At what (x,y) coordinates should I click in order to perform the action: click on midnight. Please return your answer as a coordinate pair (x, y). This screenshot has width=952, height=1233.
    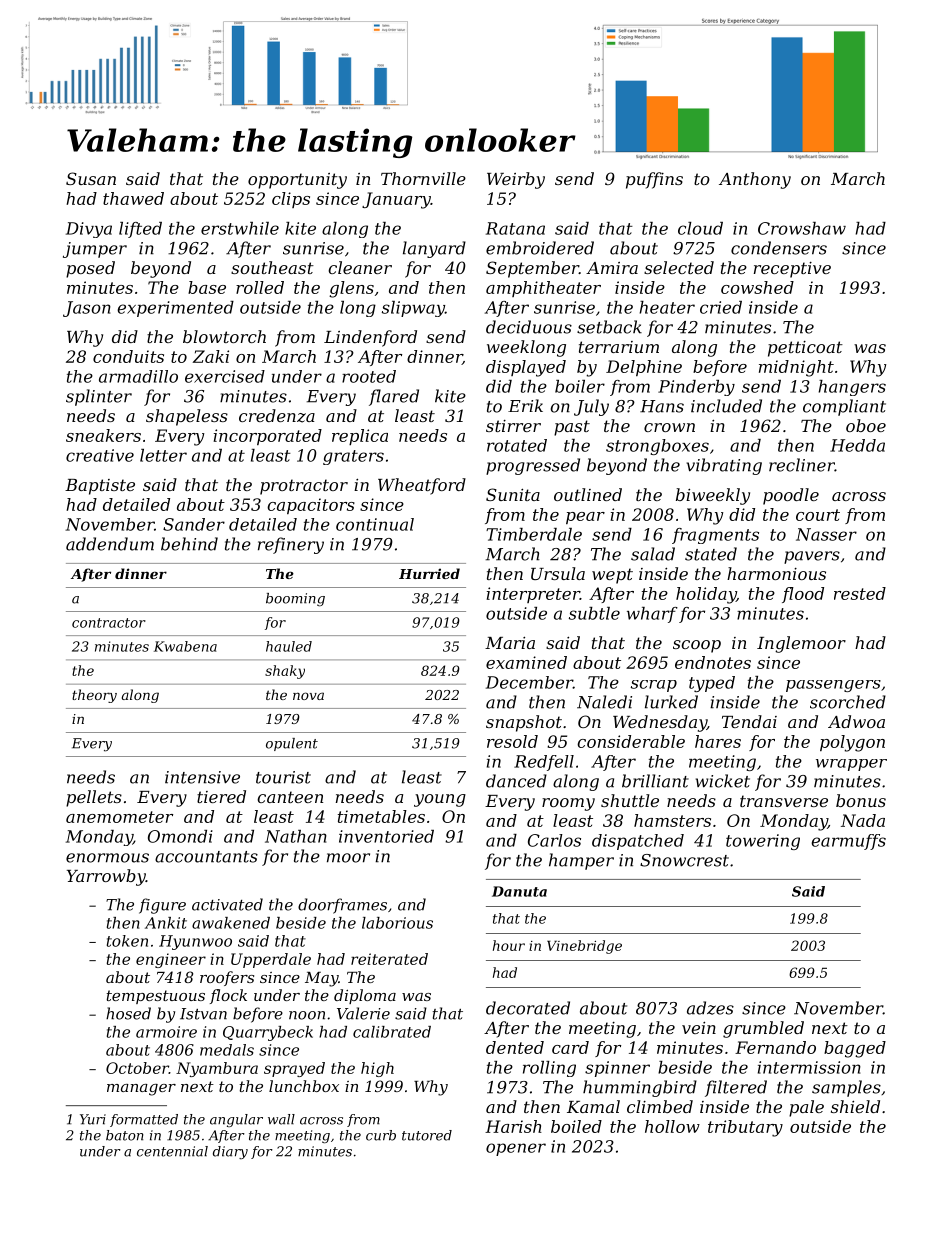
    Looking at the image, I should click on (796, 368).
